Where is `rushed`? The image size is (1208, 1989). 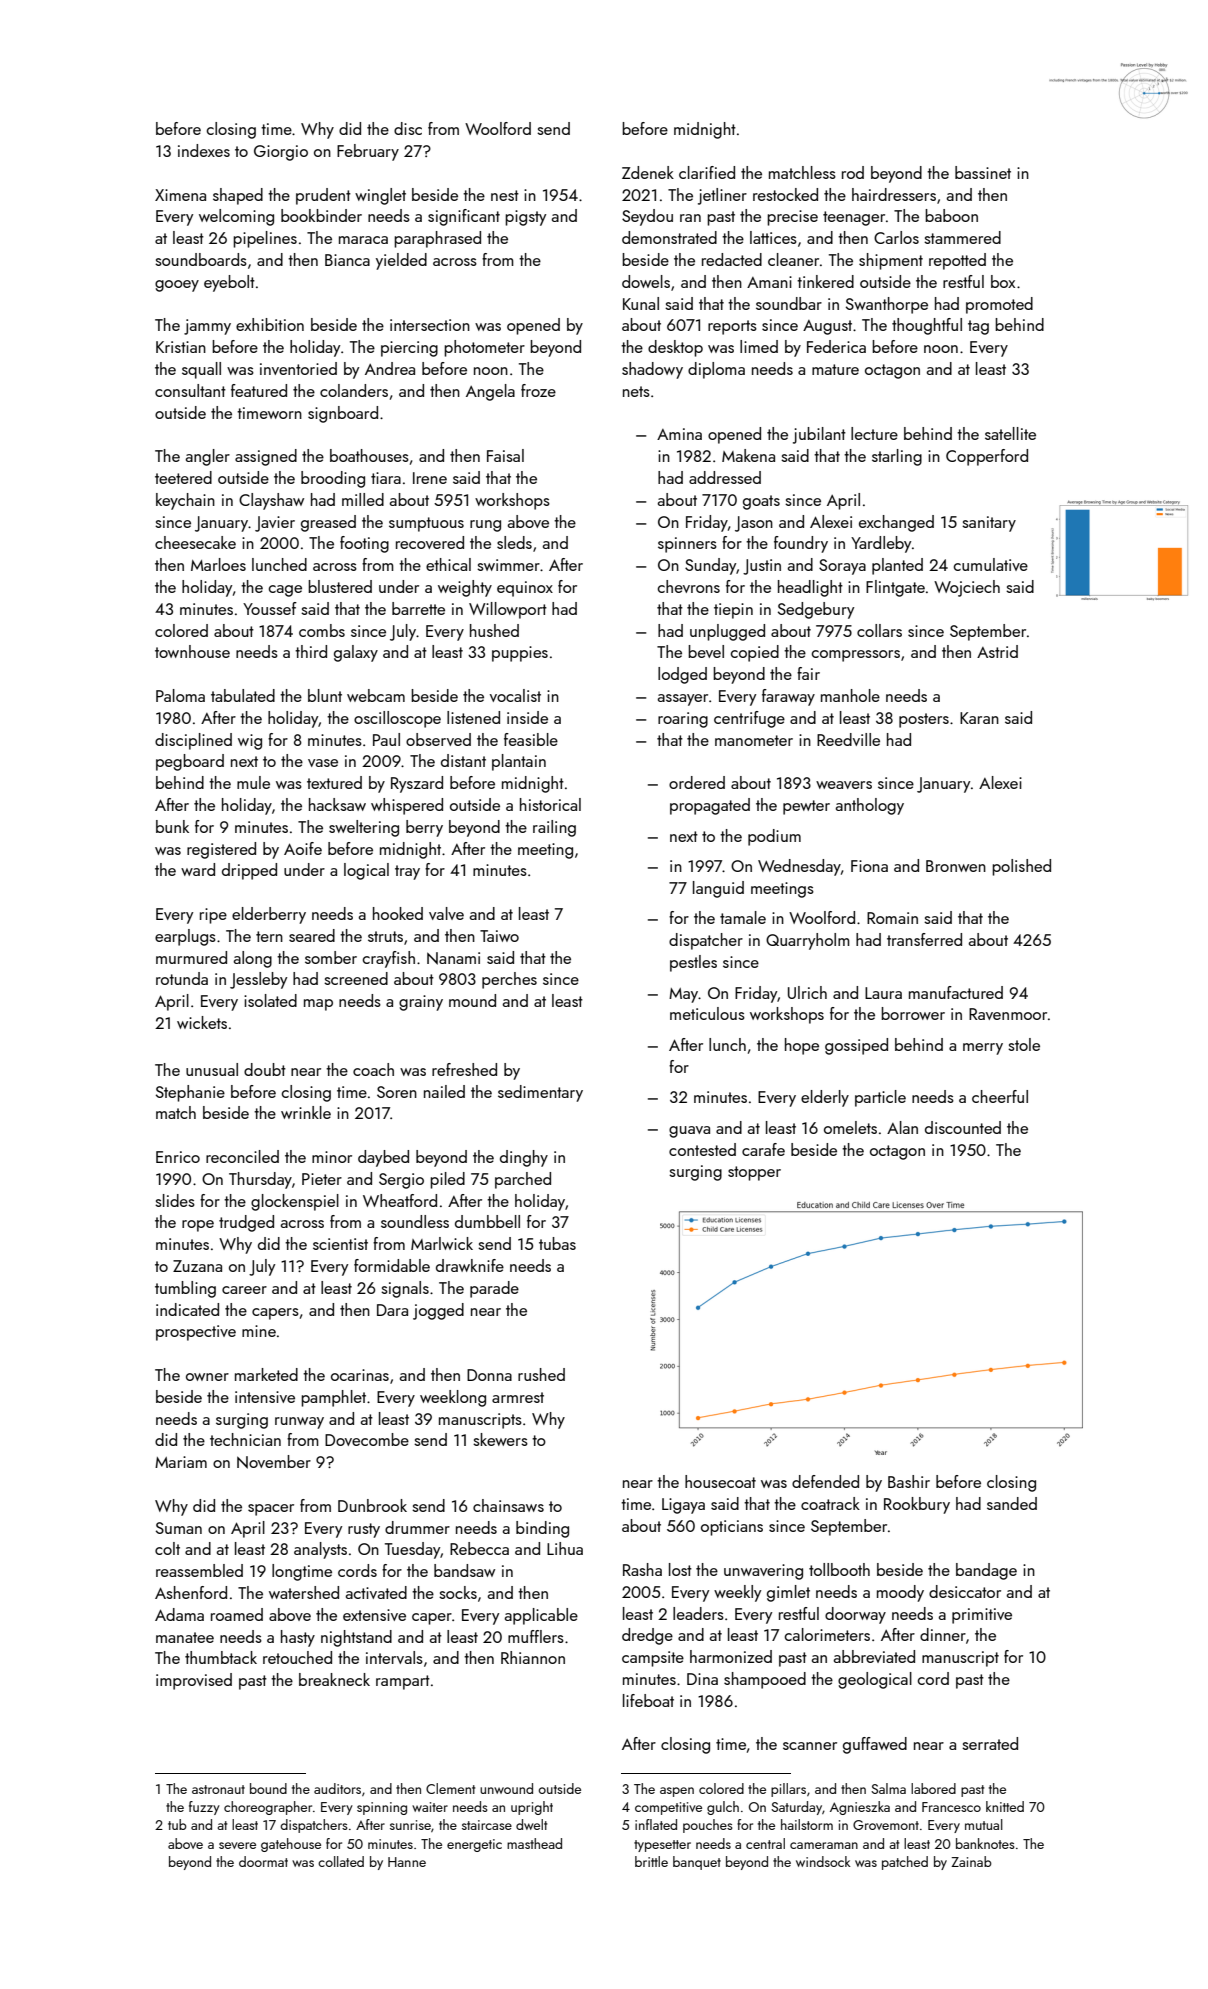 rushed is located at coordinates (541, 1374).
